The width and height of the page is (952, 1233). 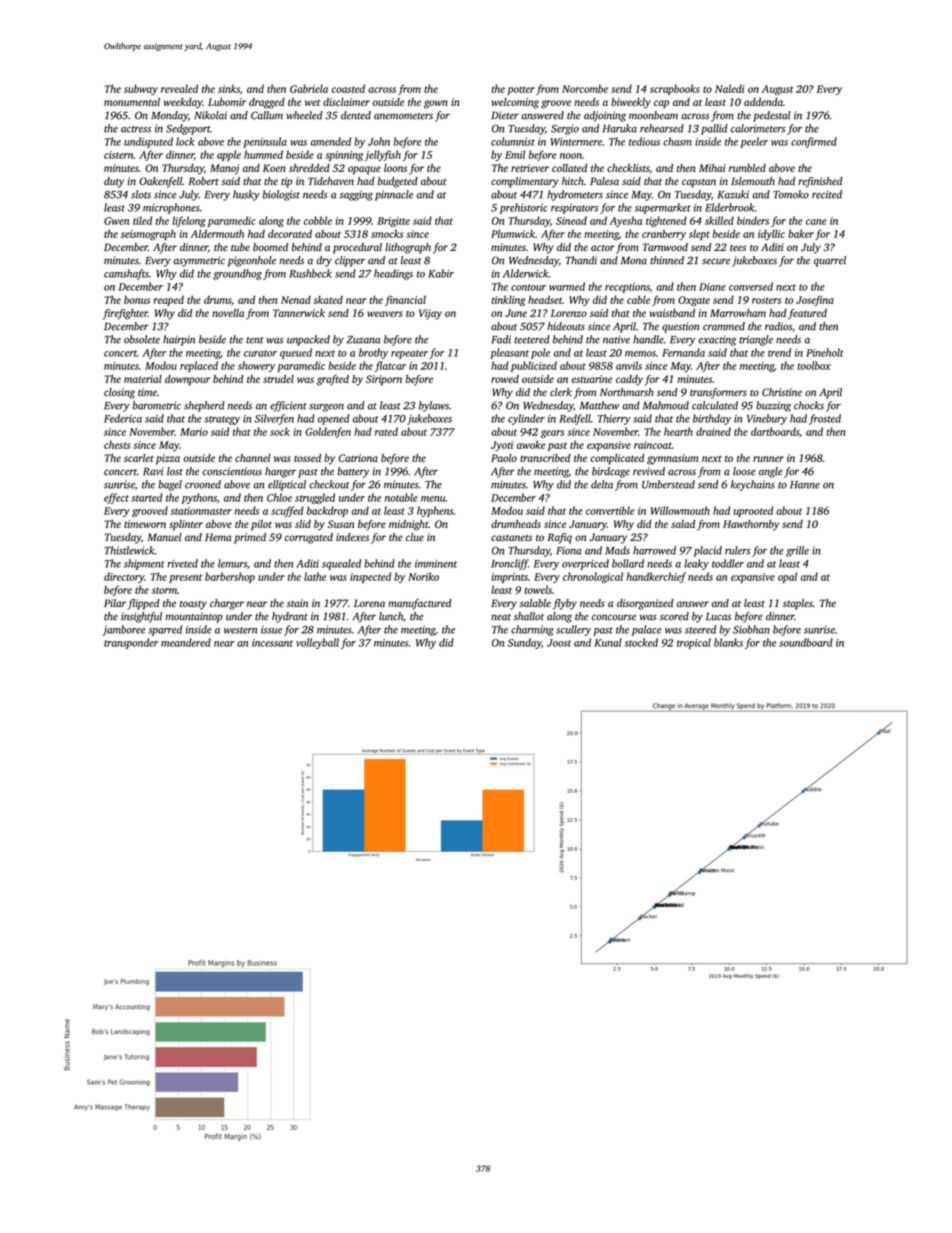 What do you see at coordinates (329, 484) in the page?
I see `checkout` at bounding box center [329, 484].
